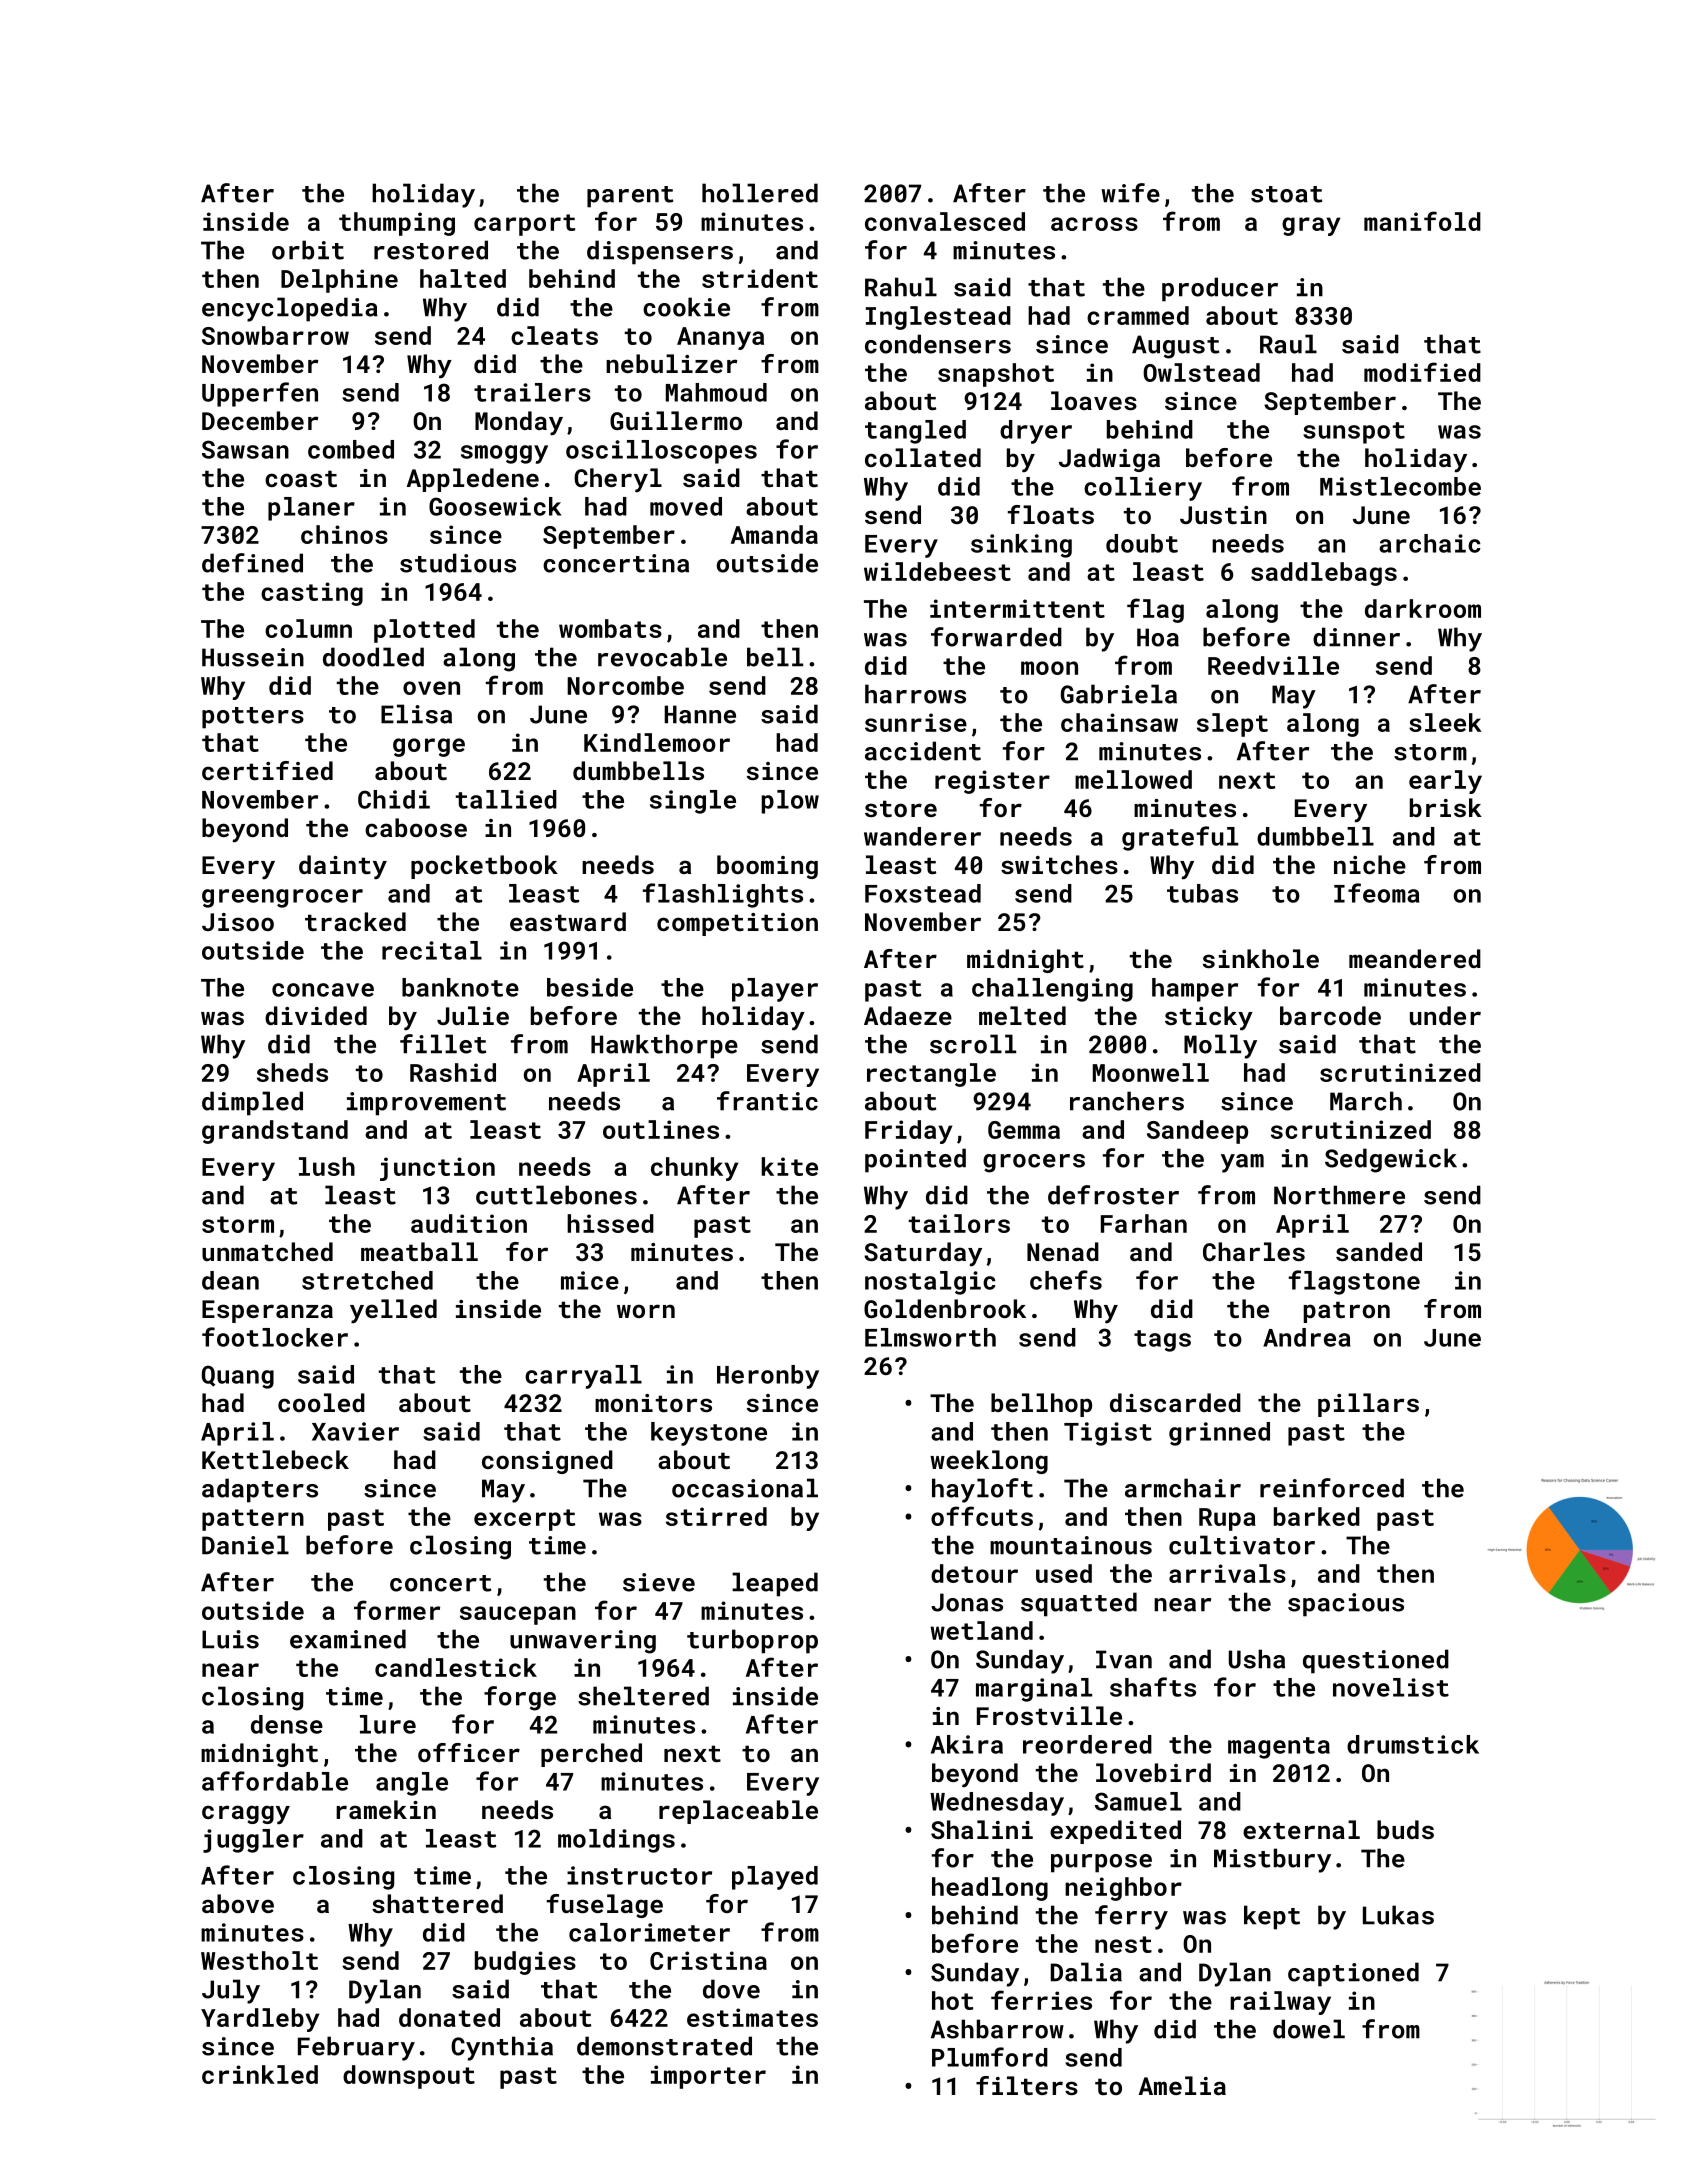  Describe the element at coordinates (524, 225) in the image. I see `carport` at that location.
